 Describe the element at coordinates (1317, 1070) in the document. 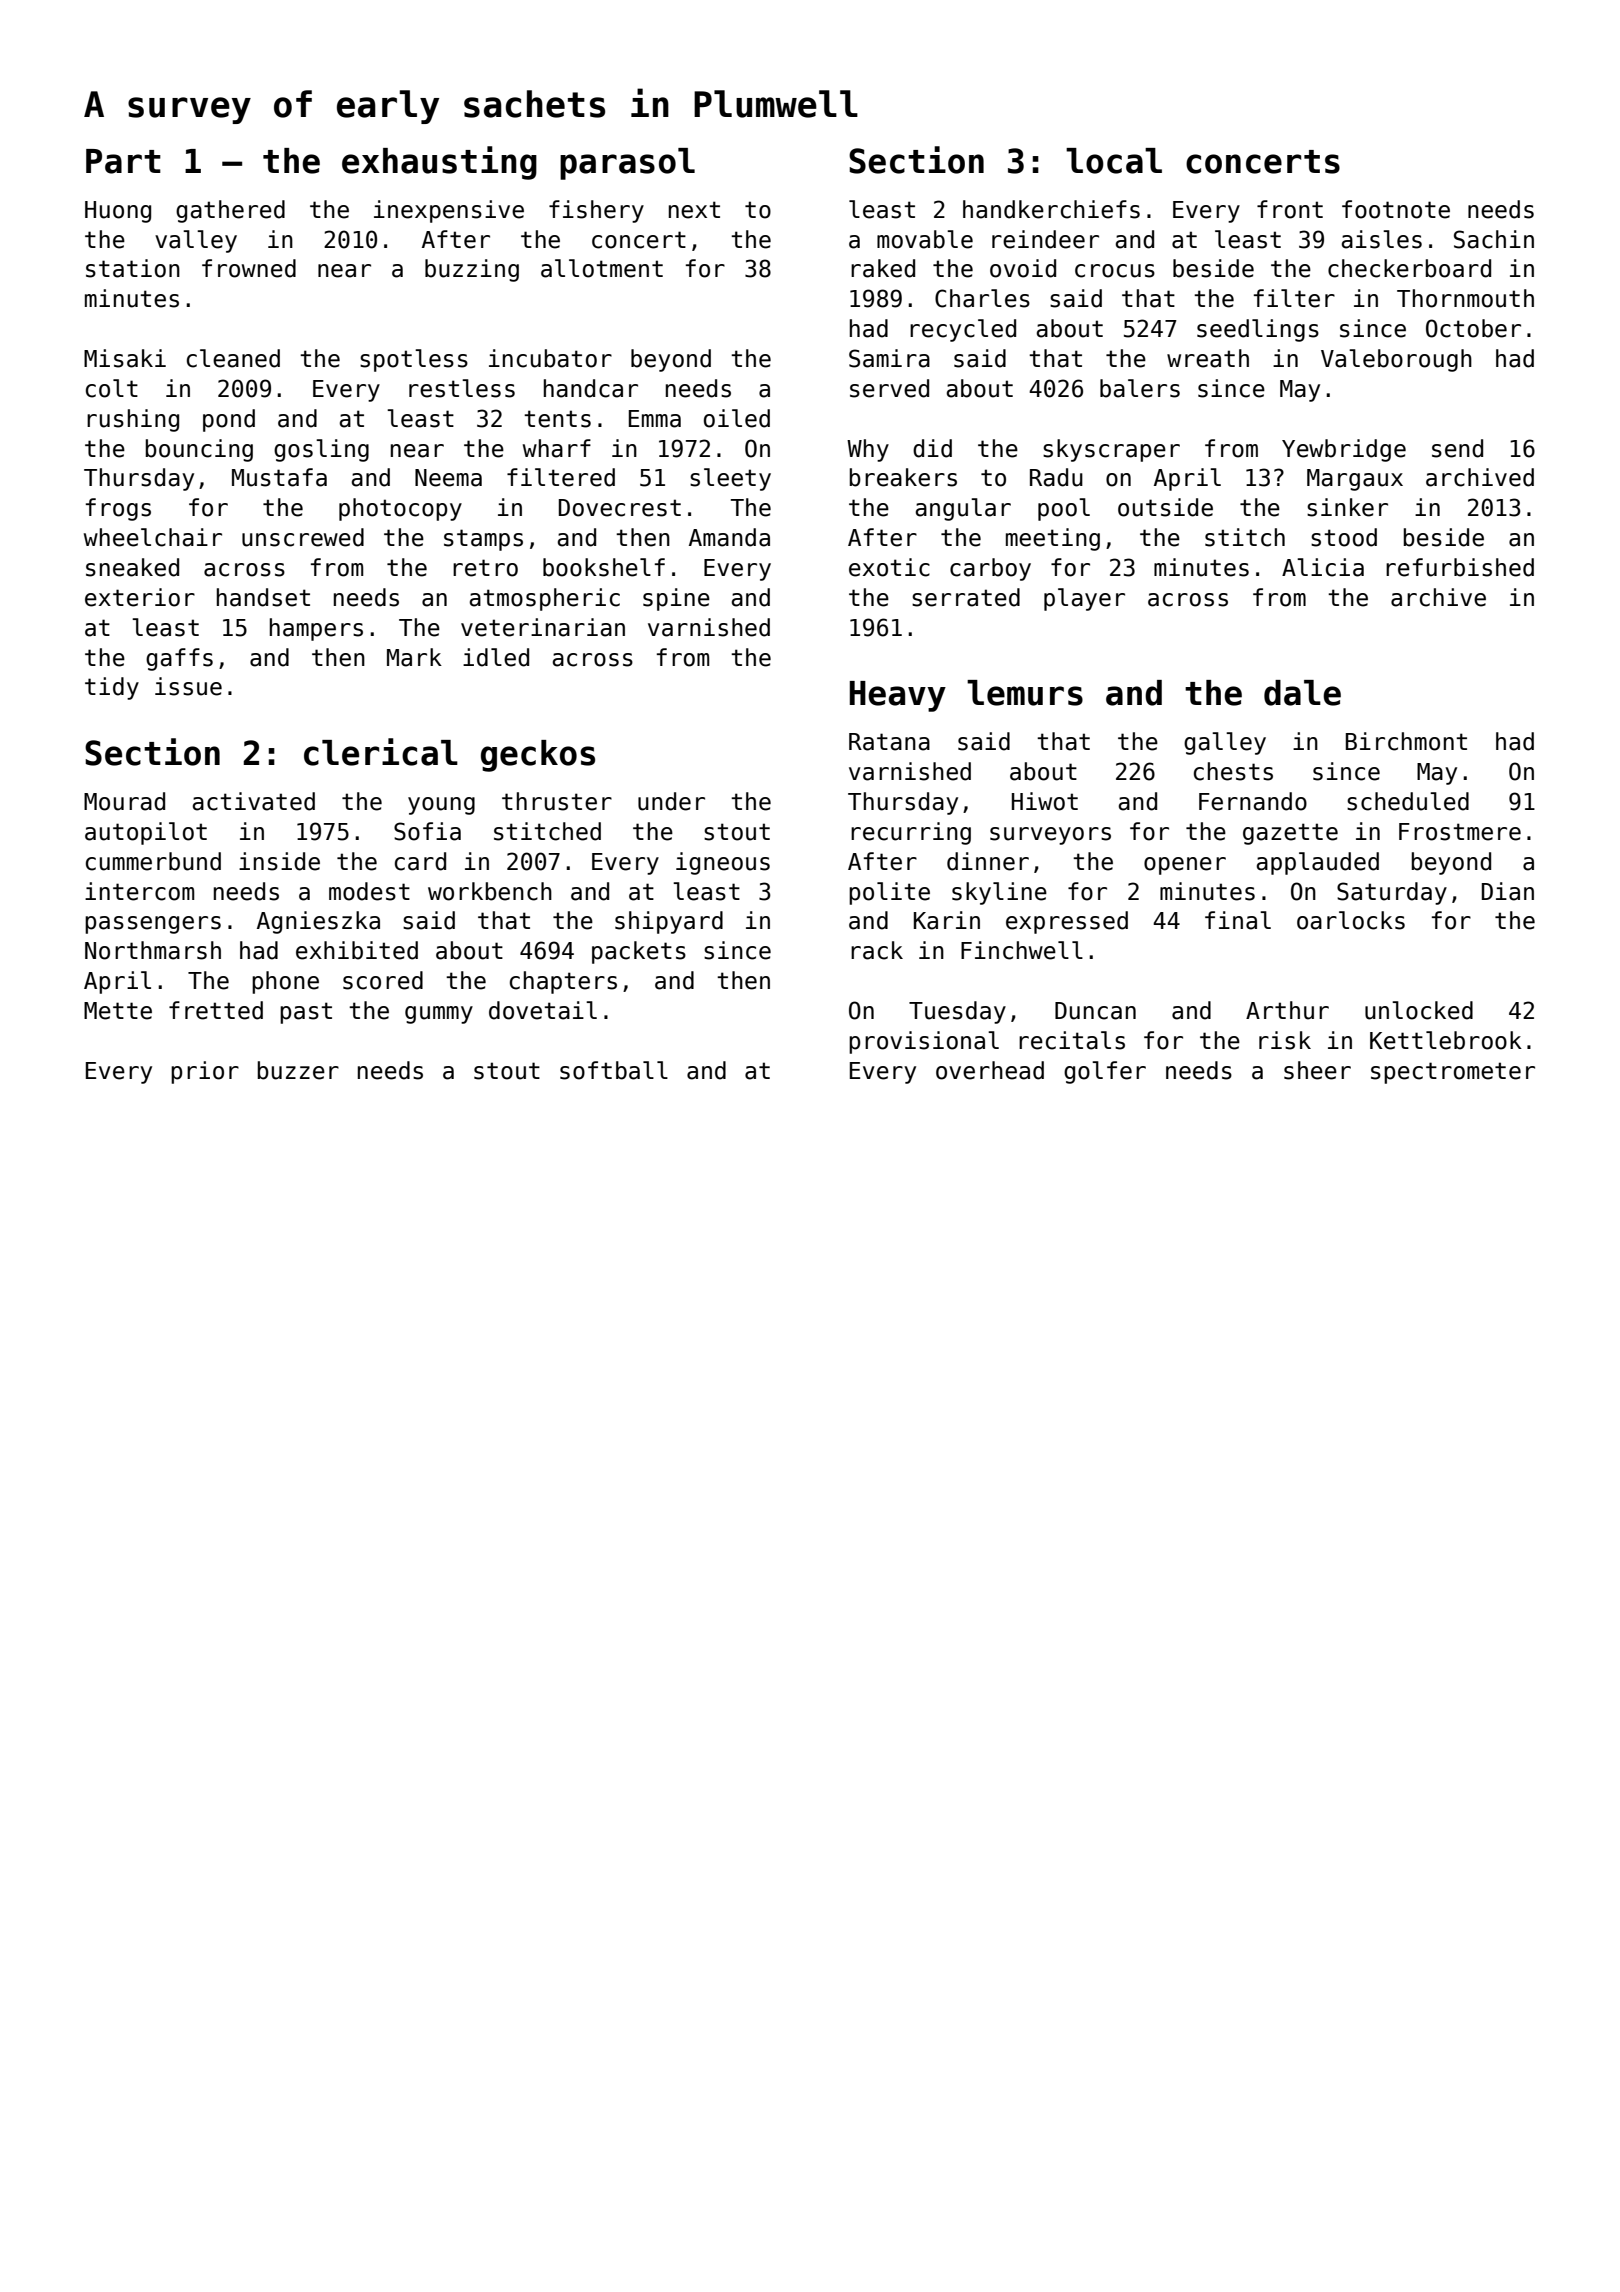

I see `sheer` at that location.
